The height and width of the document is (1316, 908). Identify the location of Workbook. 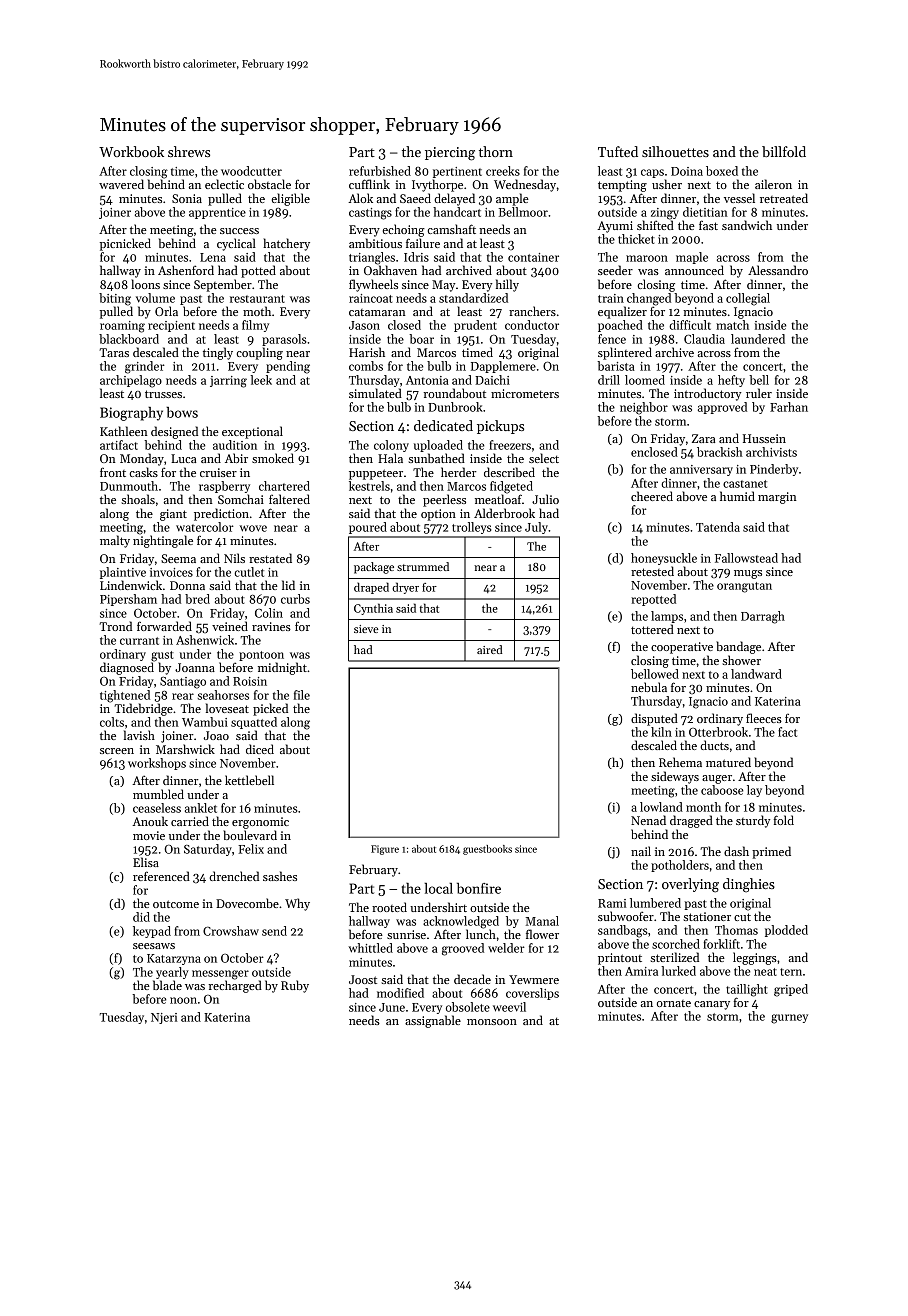
(131, 151).
